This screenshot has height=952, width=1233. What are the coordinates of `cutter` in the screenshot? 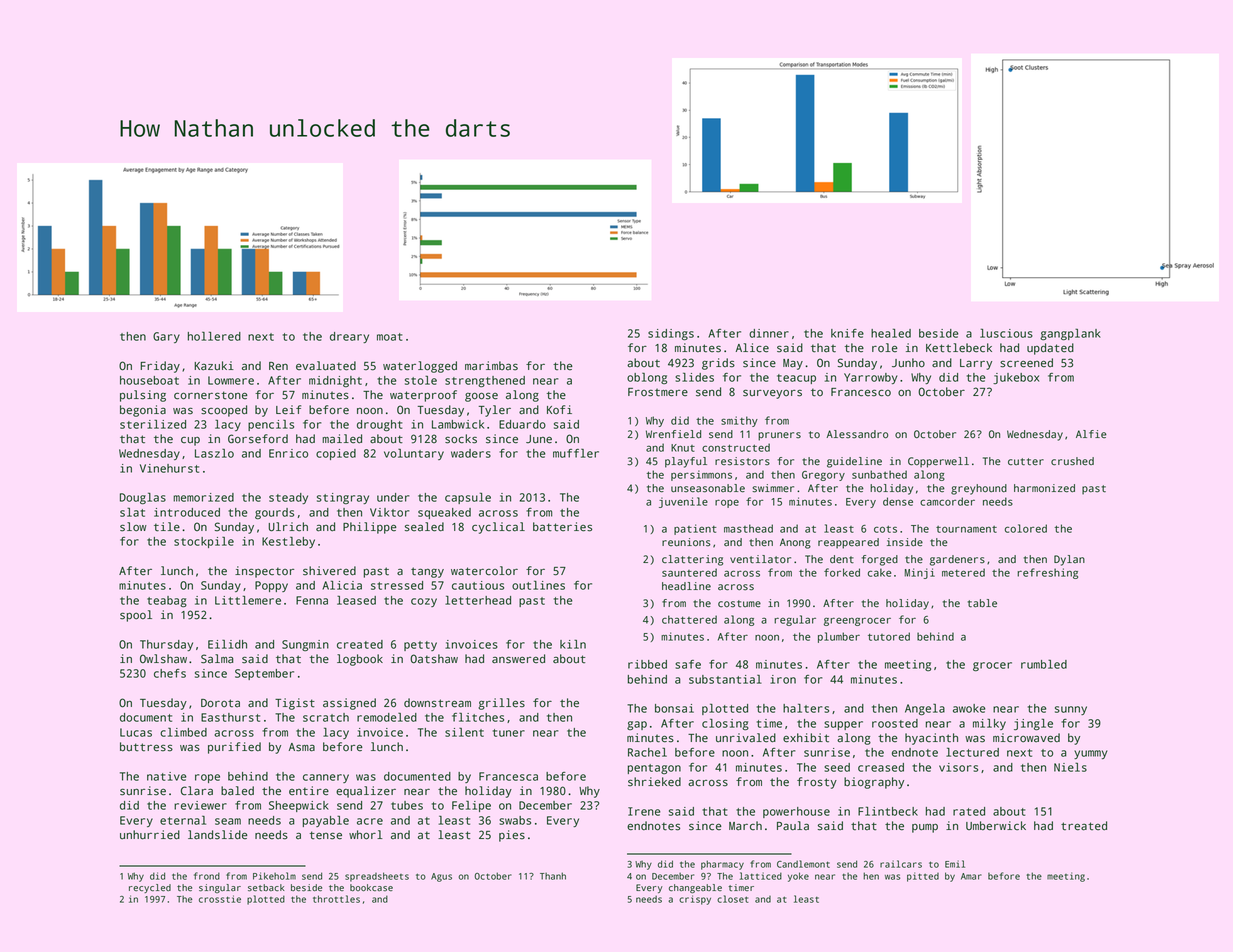 It's located at (1026, 462).
